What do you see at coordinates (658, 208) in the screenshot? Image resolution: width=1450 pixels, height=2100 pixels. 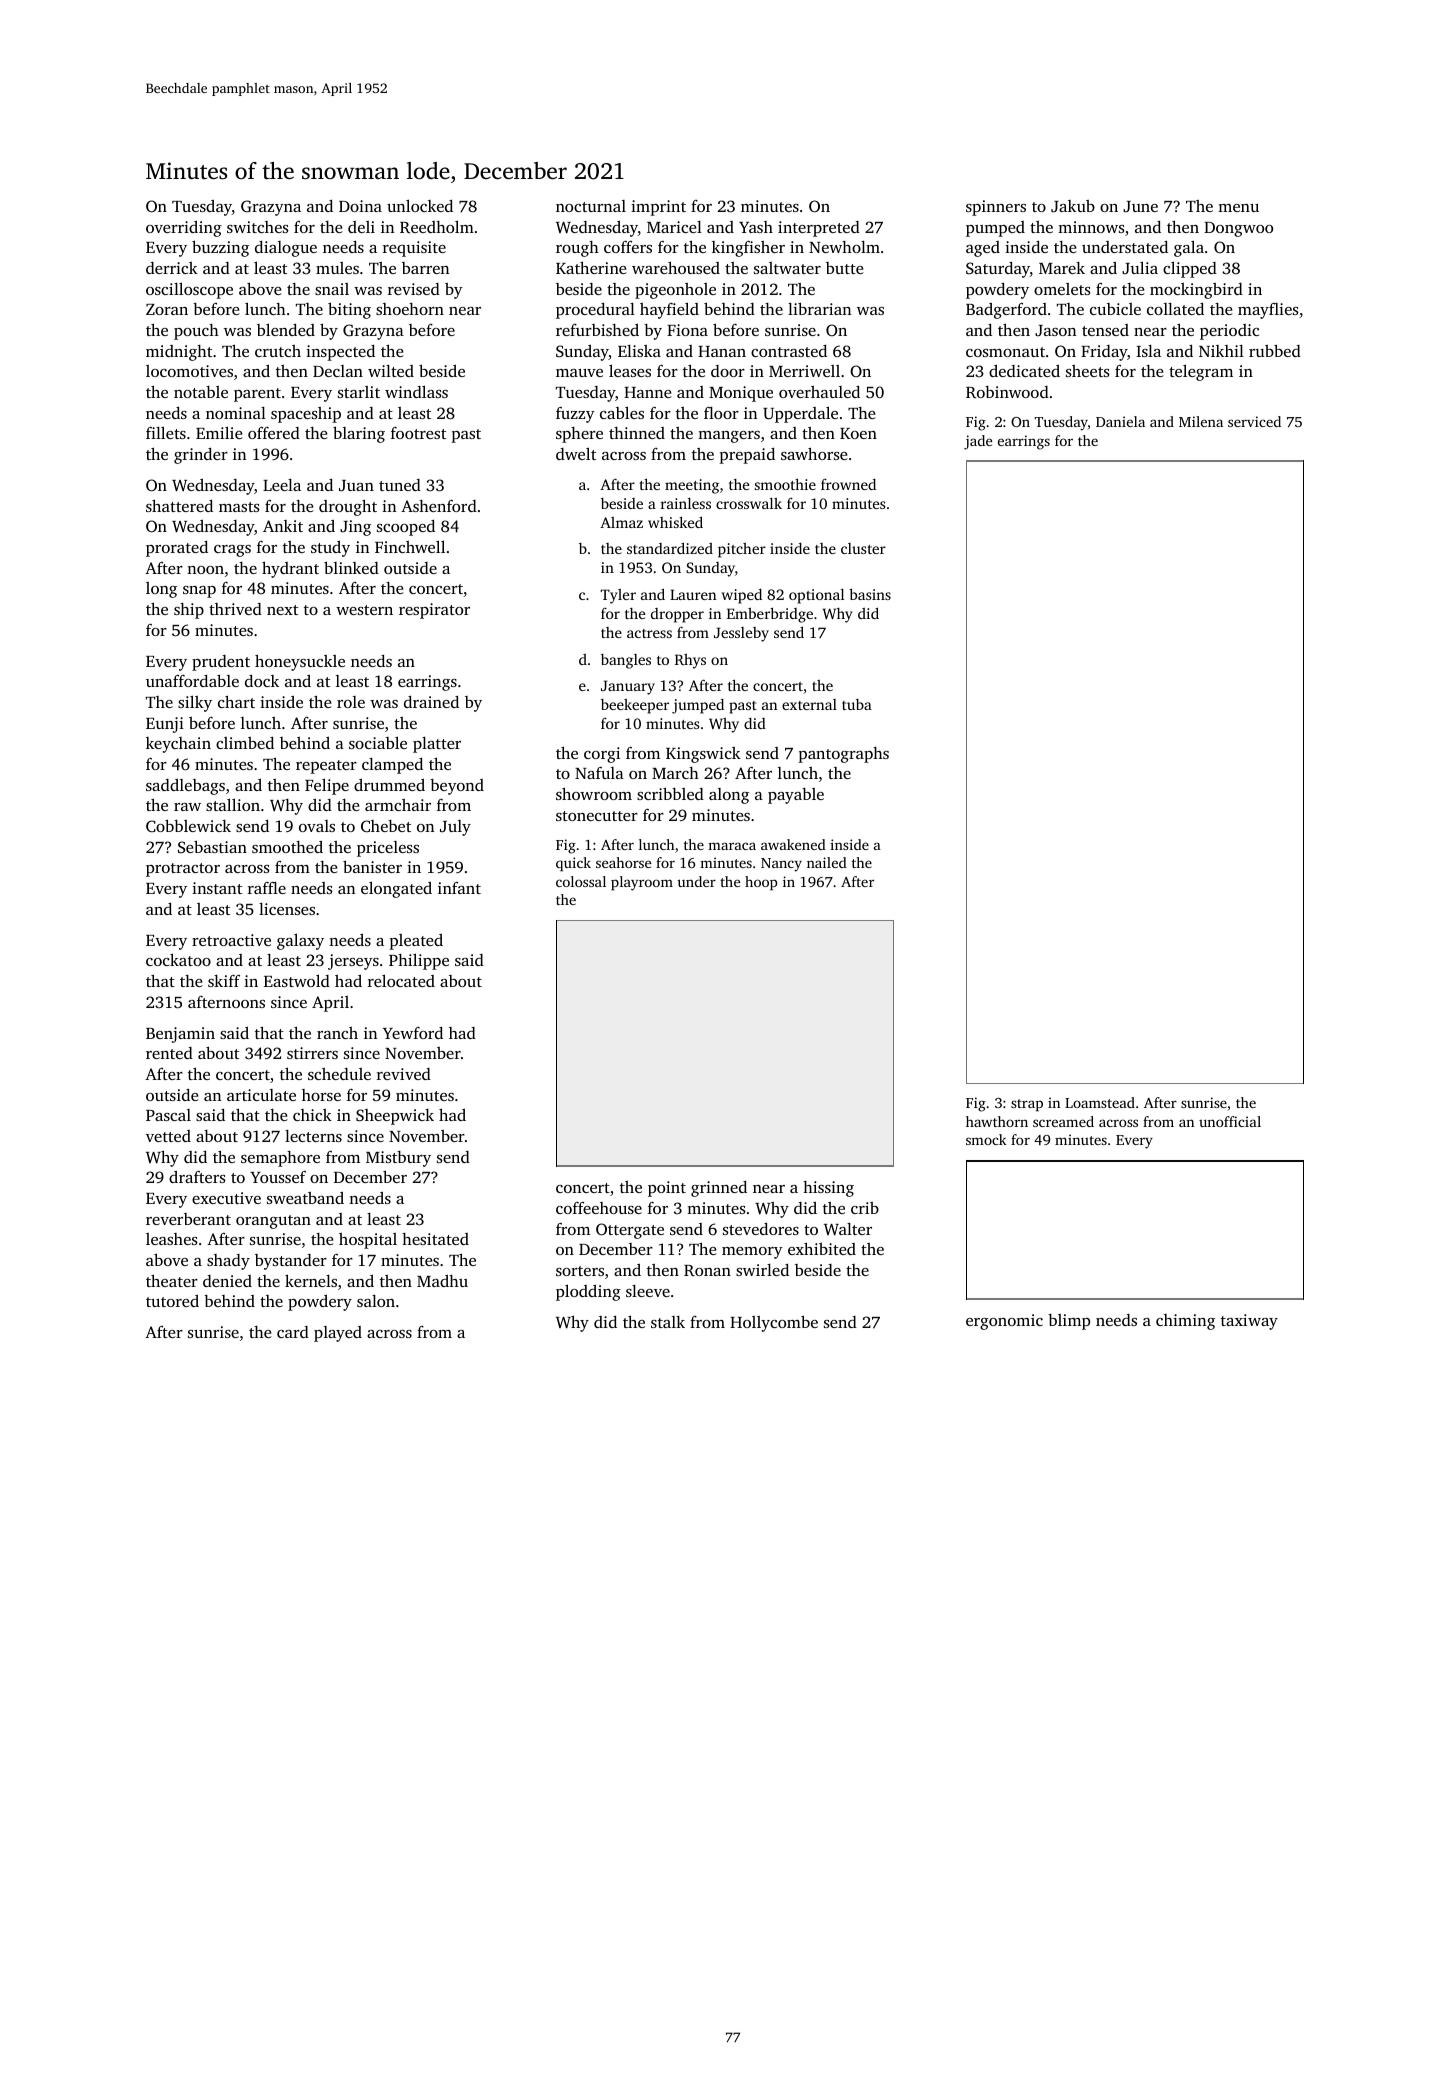 I see `imprint` at bounding box center [658, 208].
